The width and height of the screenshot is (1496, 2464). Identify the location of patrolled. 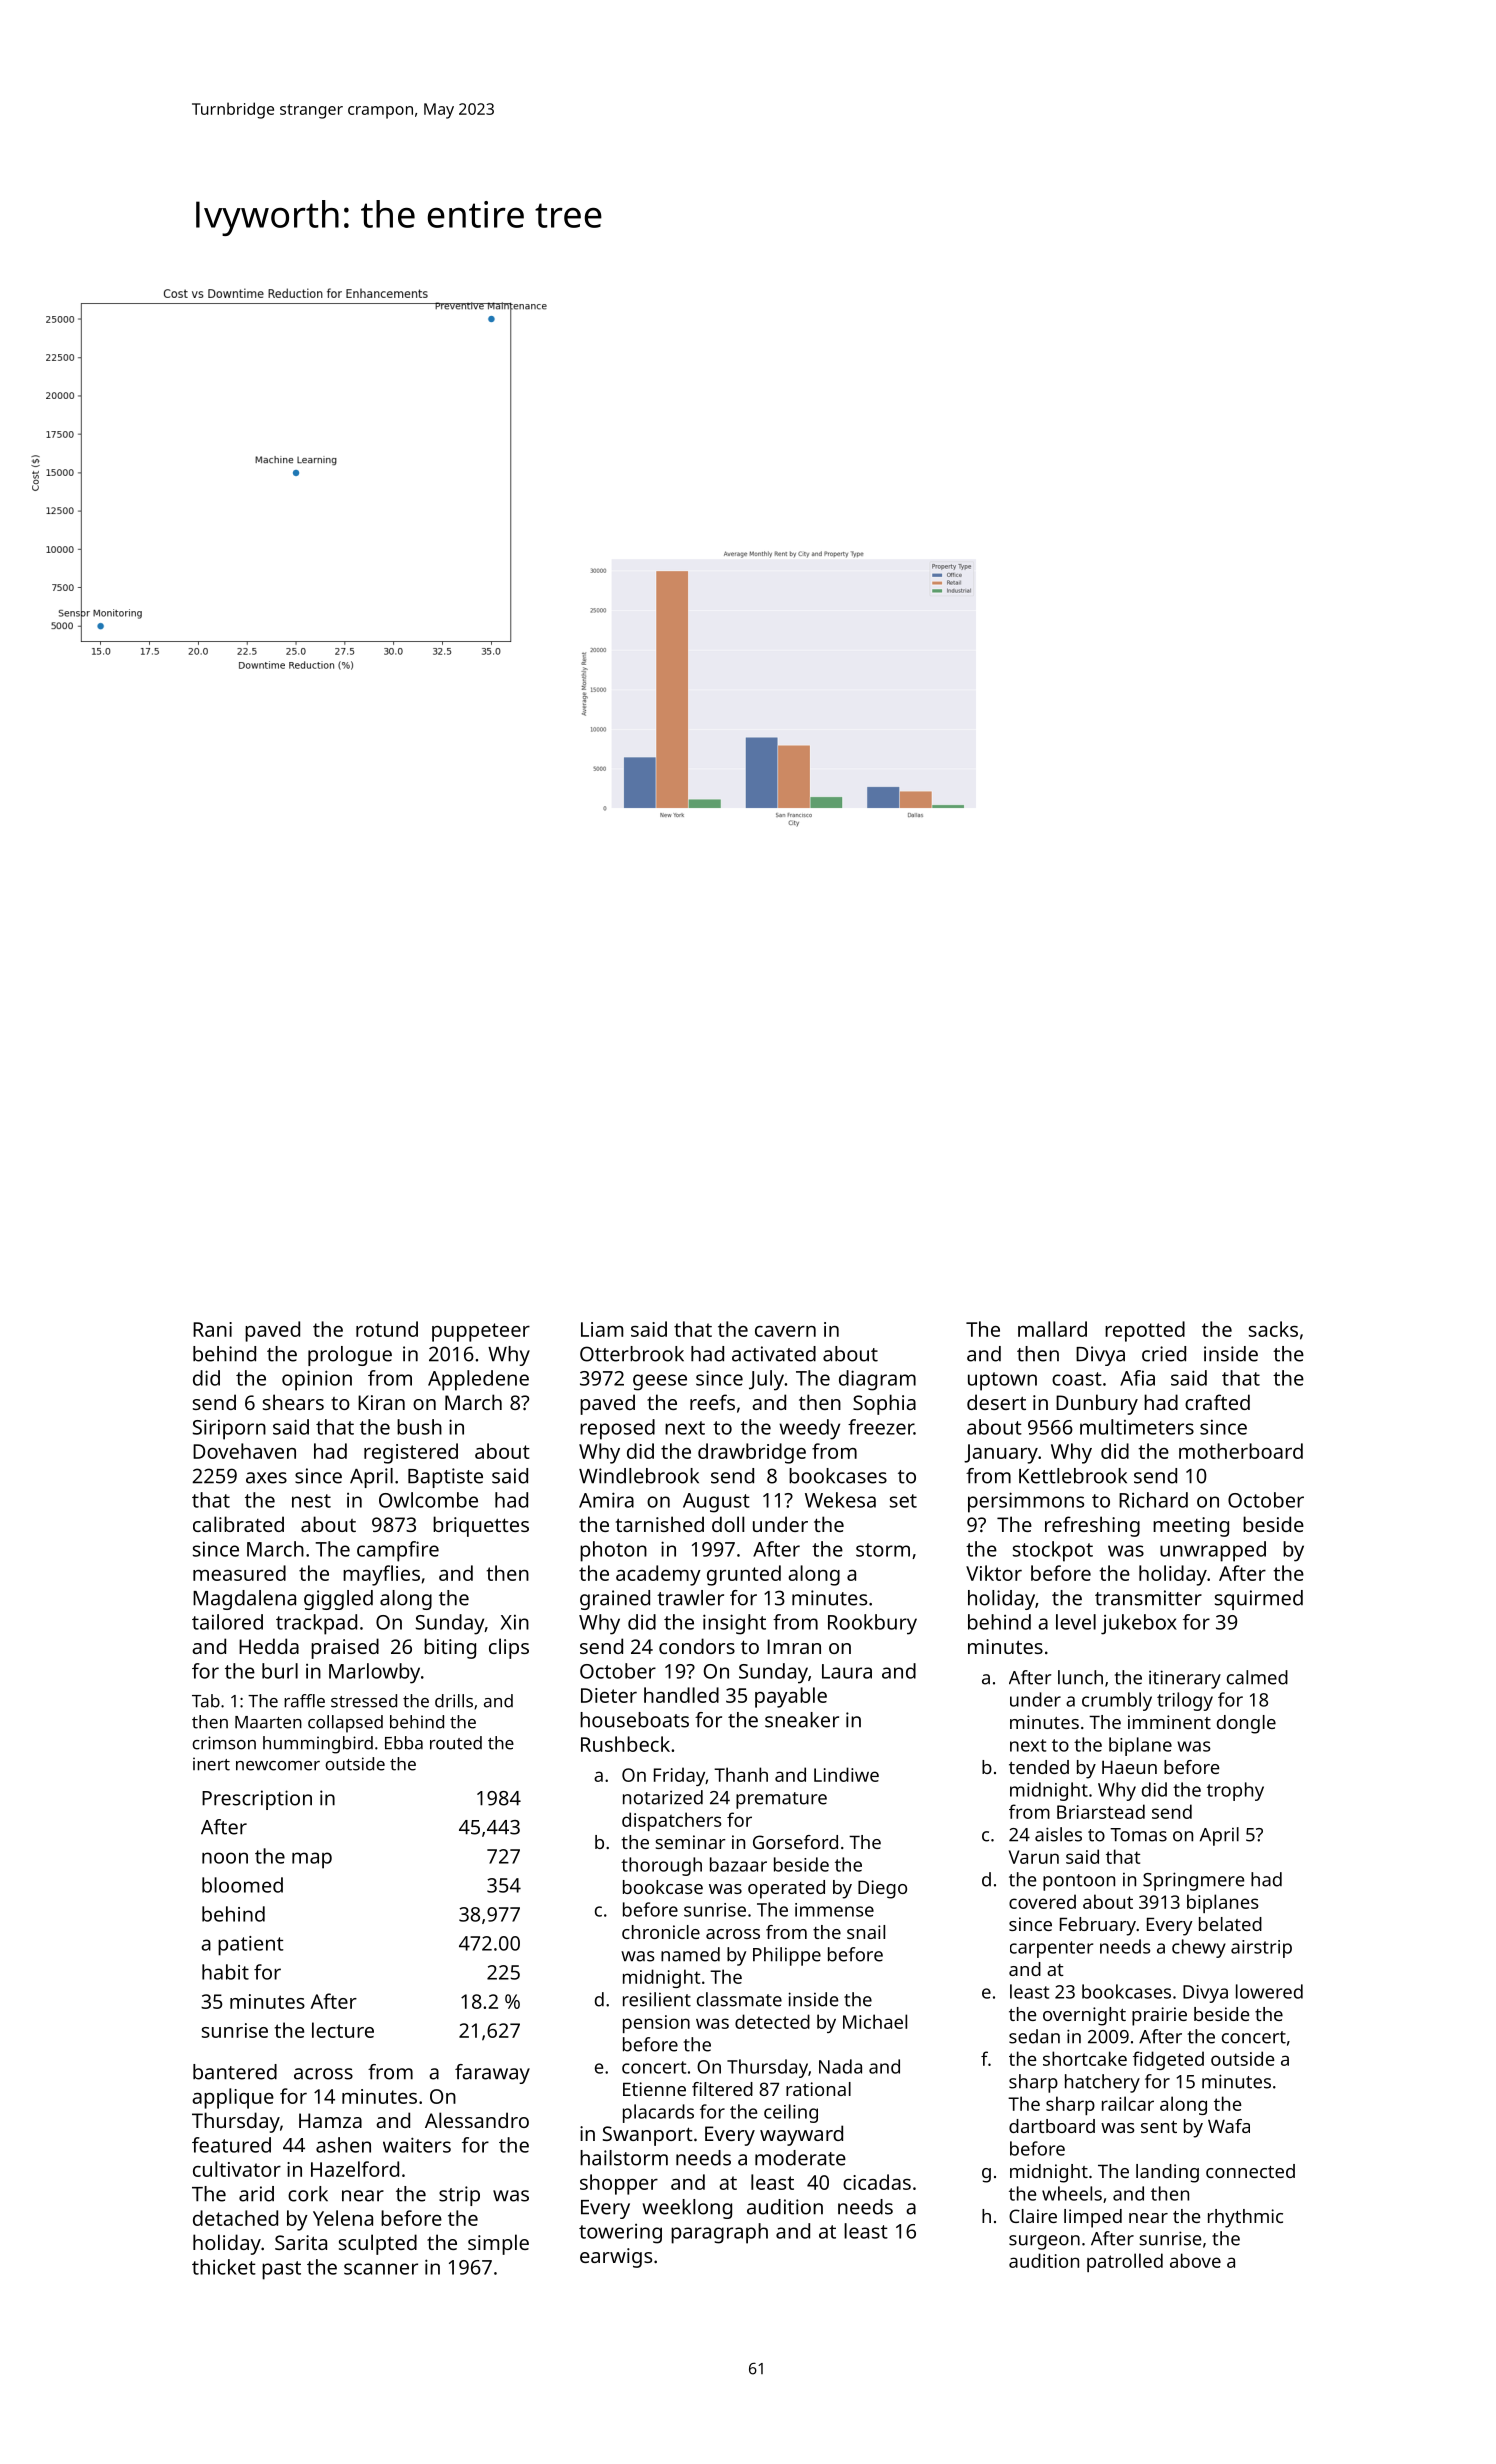
(1125, 2262).
